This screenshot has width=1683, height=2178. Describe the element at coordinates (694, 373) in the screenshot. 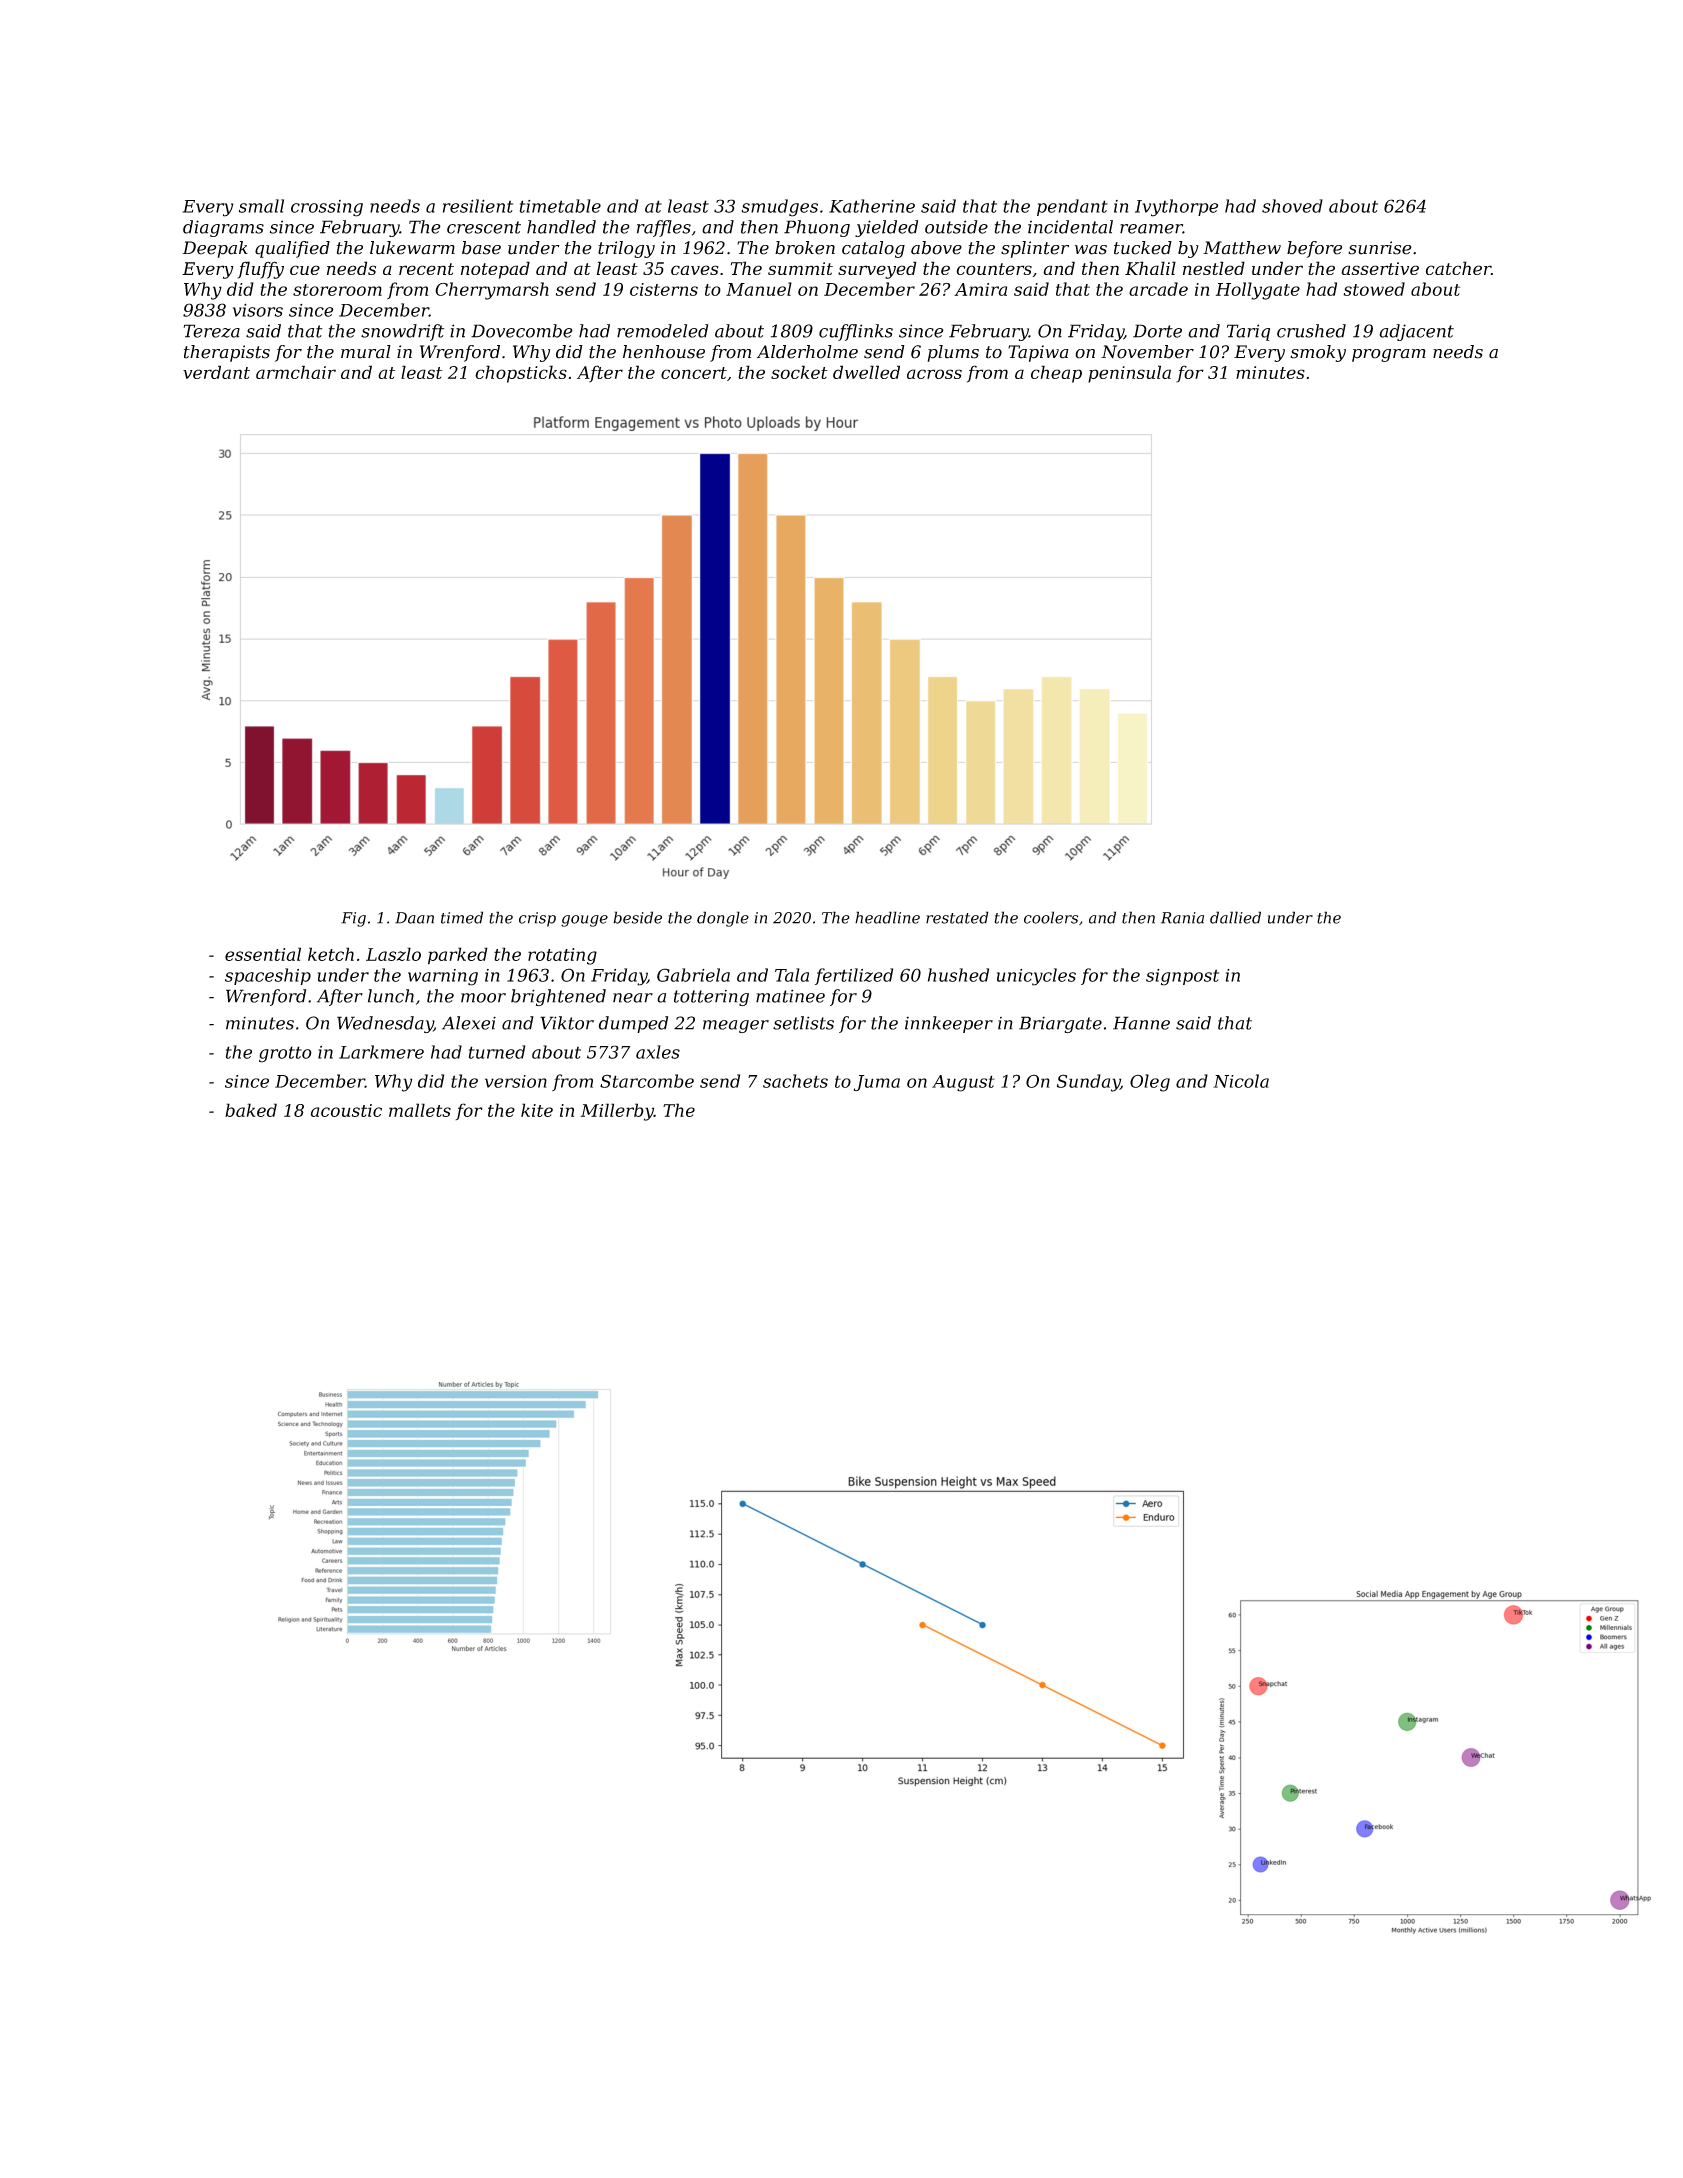

I see `concert` at that location.
